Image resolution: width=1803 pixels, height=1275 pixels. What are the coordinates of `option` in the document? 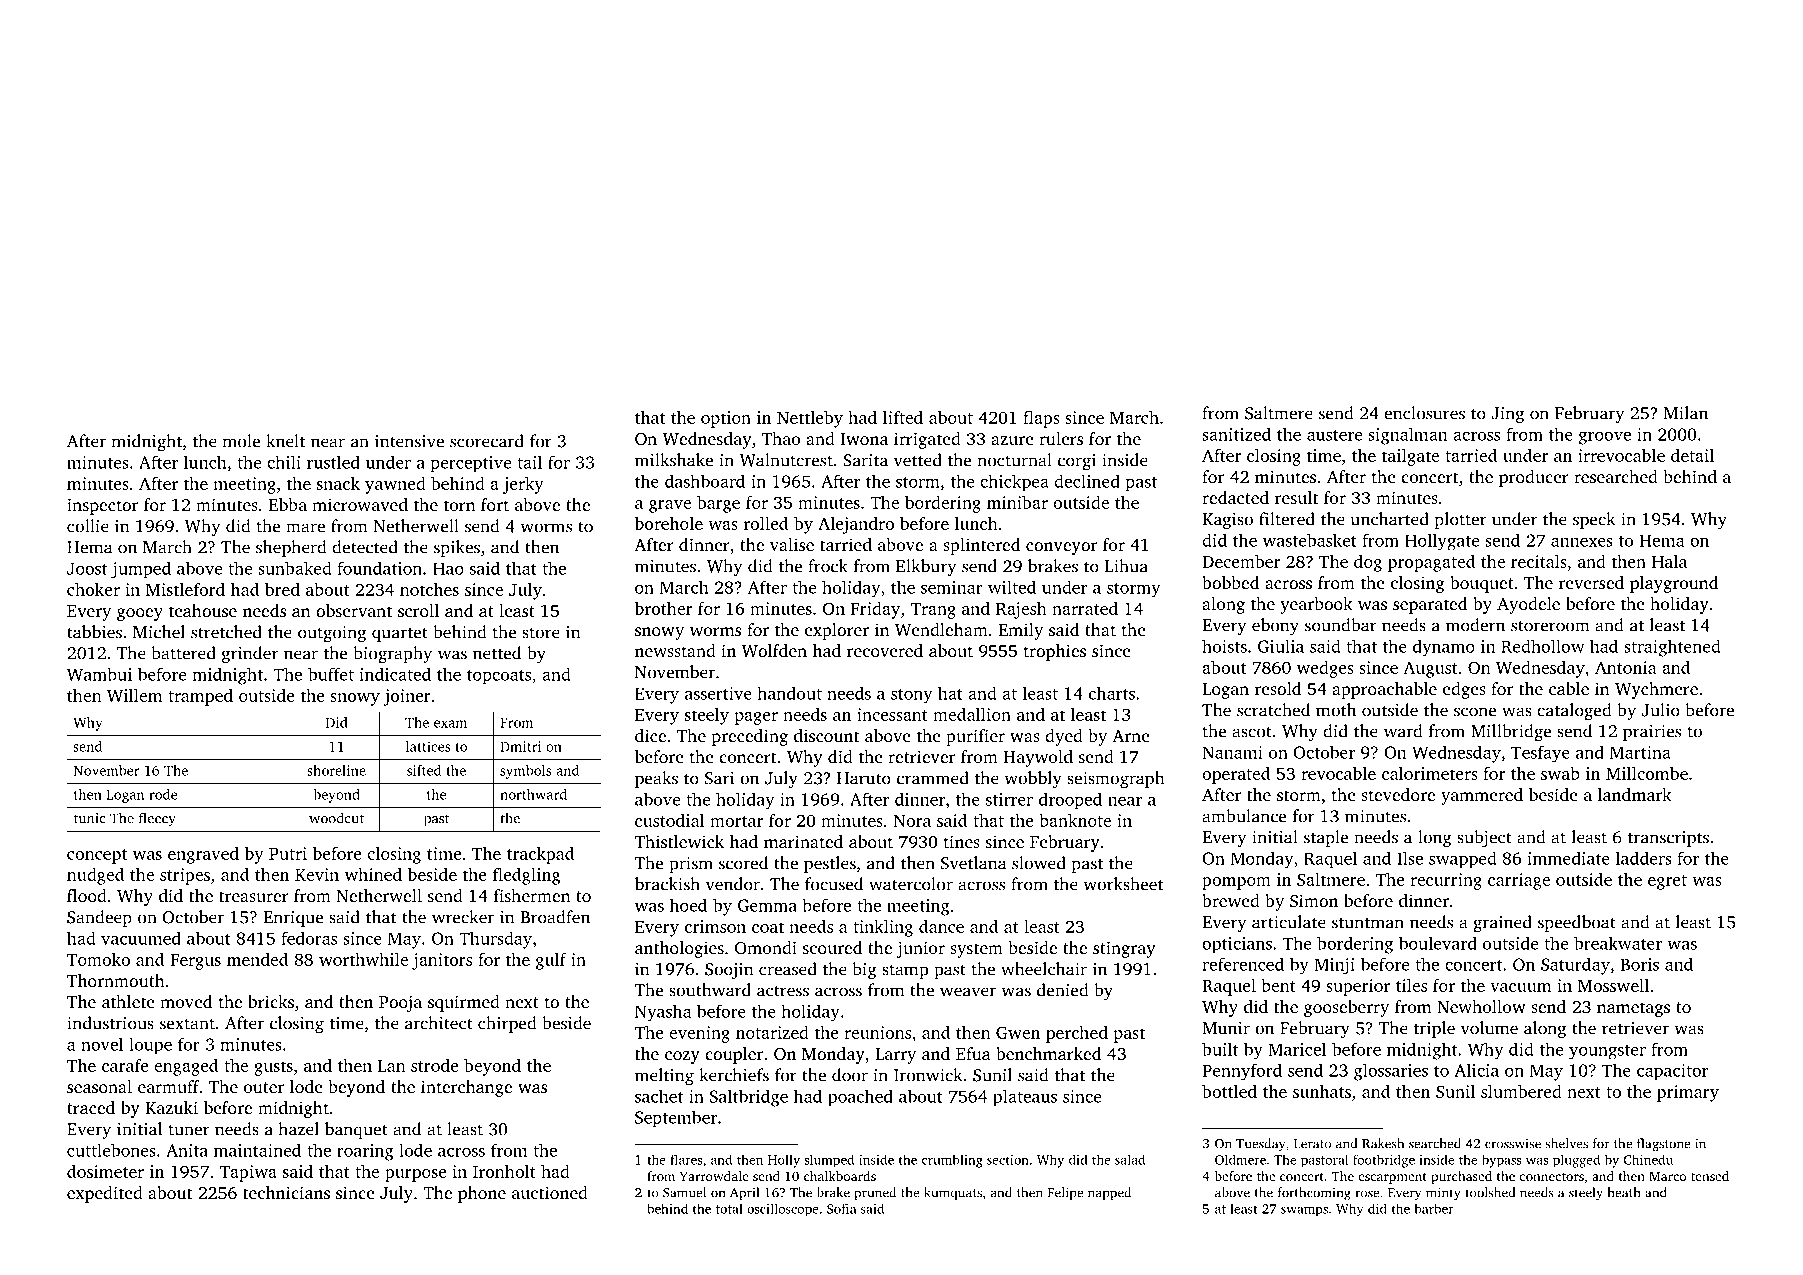 It's located at (726, 419).
